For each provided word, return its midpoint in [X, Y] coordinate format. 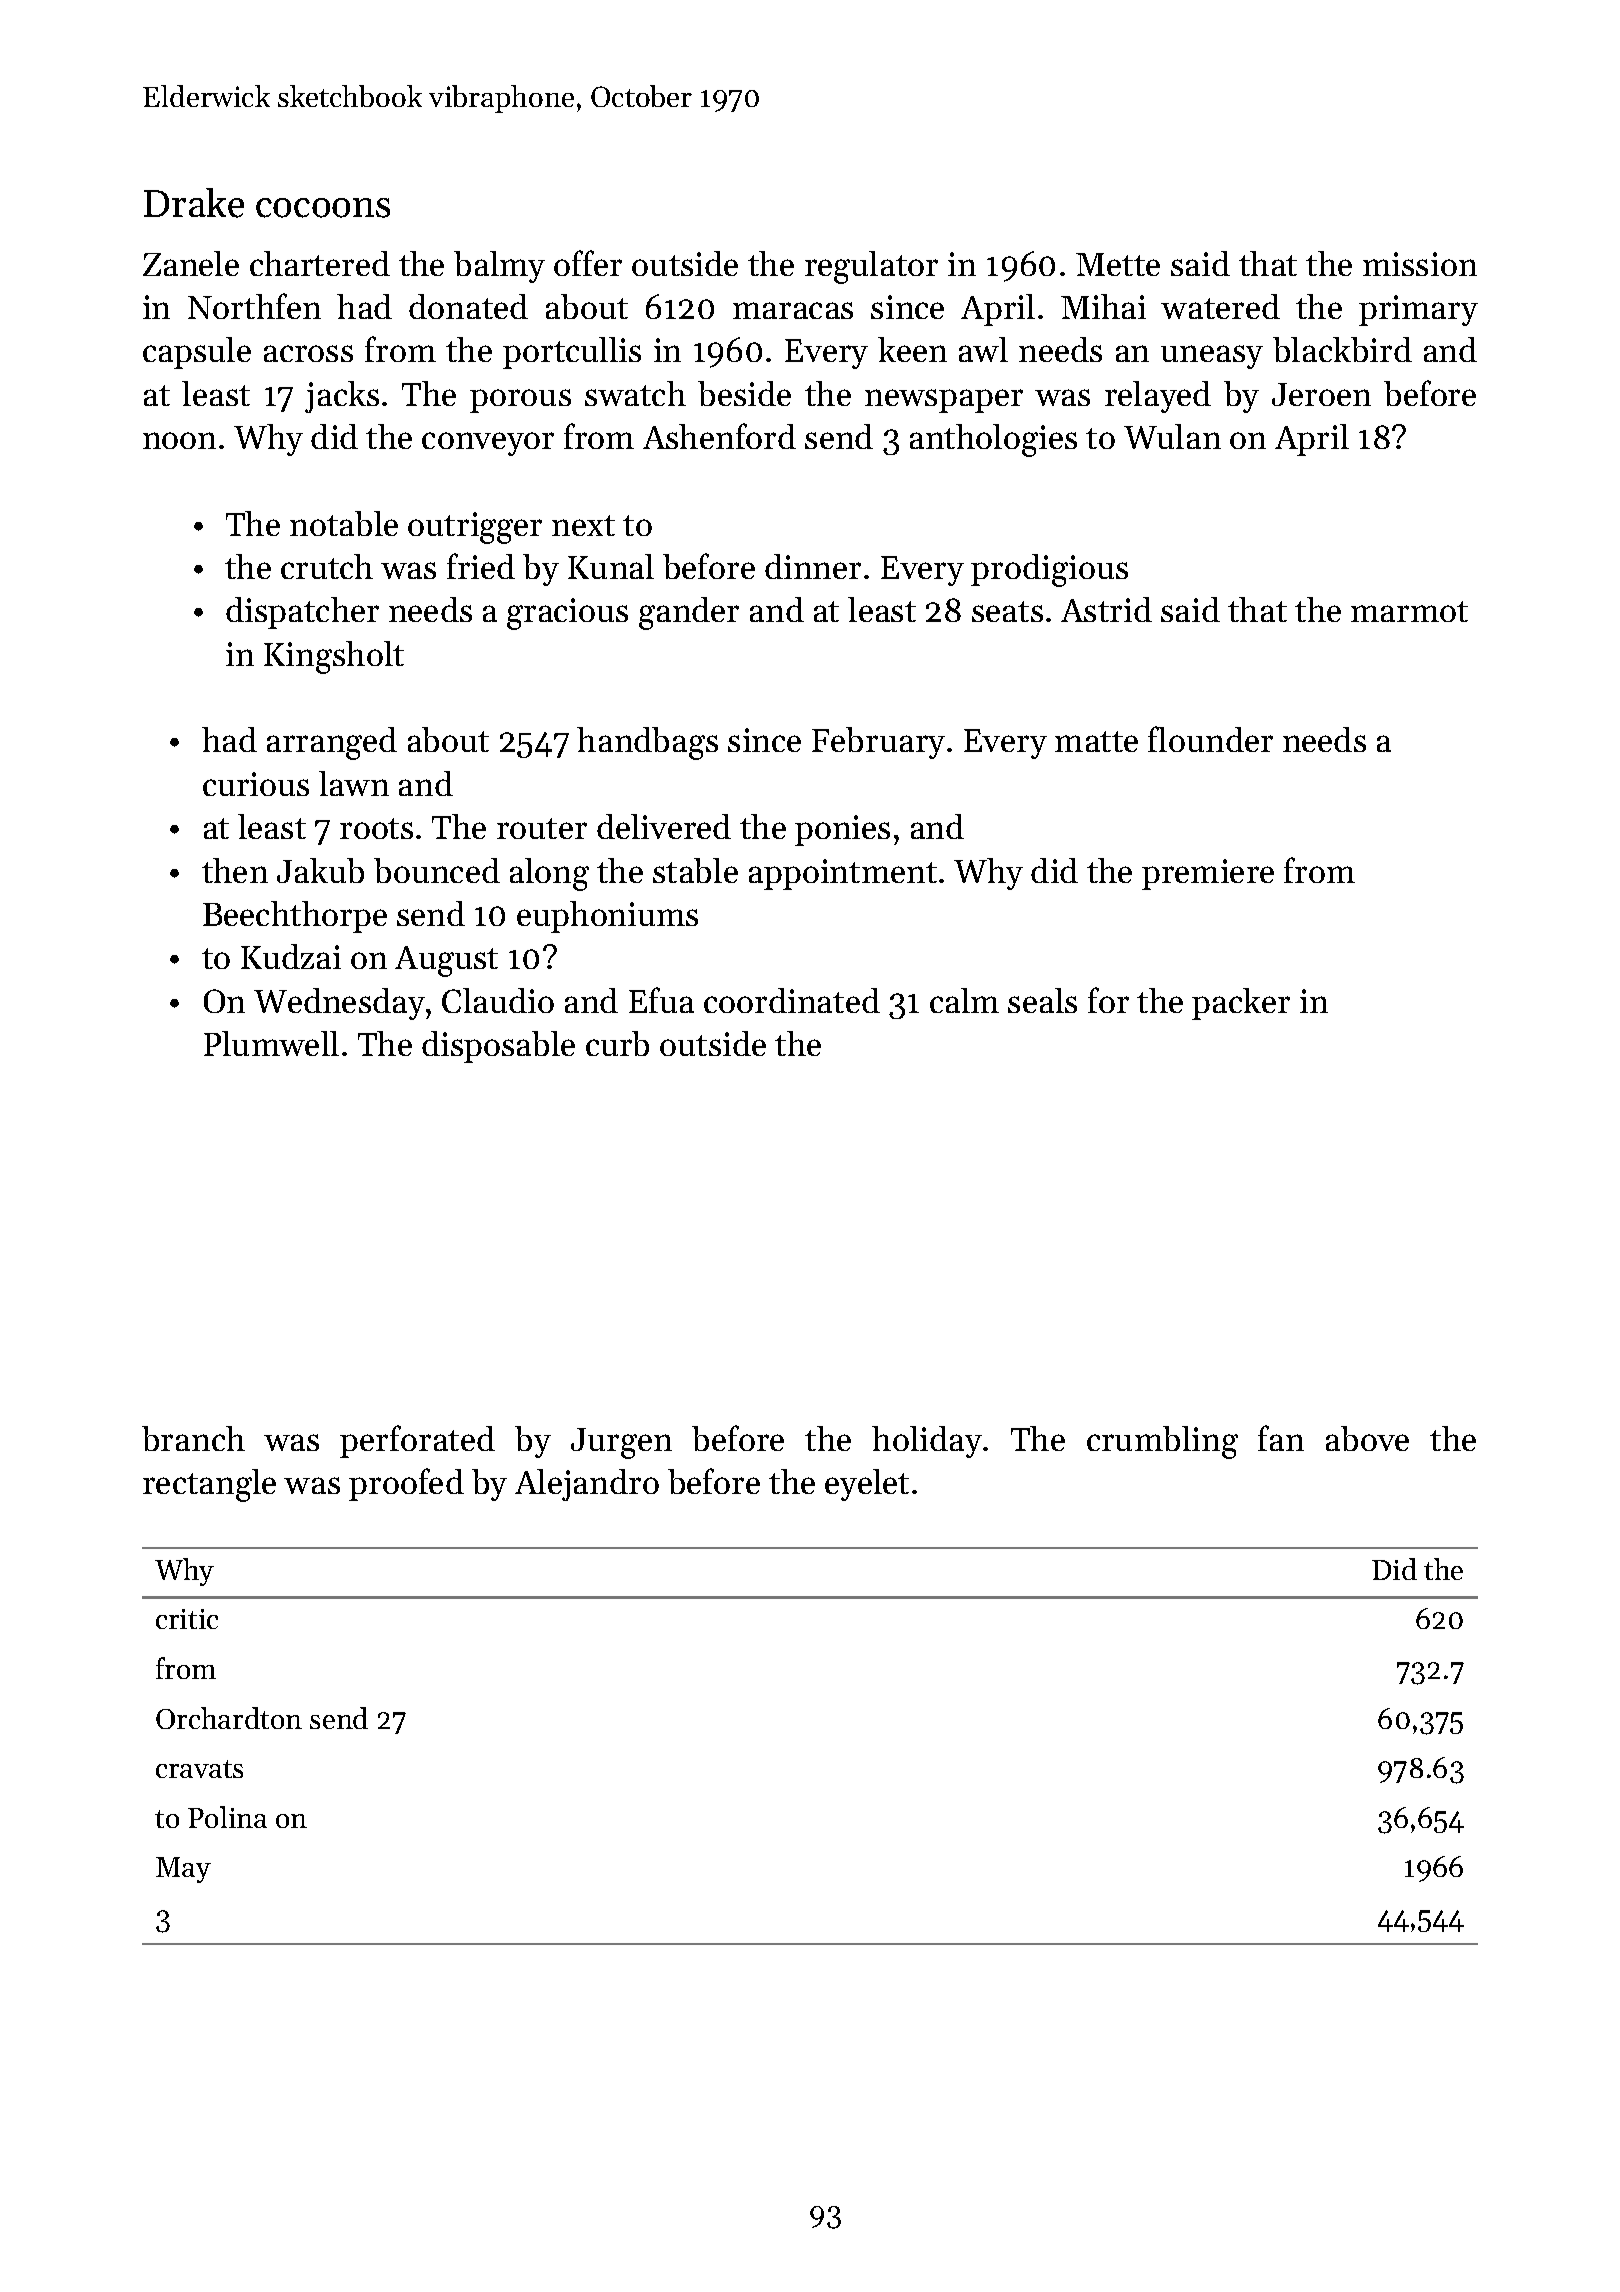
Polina [227, 1817]
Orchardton [229, 1718]
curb [617, 1043]
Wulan [1172, 436]
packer [1241, 1004]
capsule [197, 353]
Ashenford [719, 436]
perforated [417, 1441]
